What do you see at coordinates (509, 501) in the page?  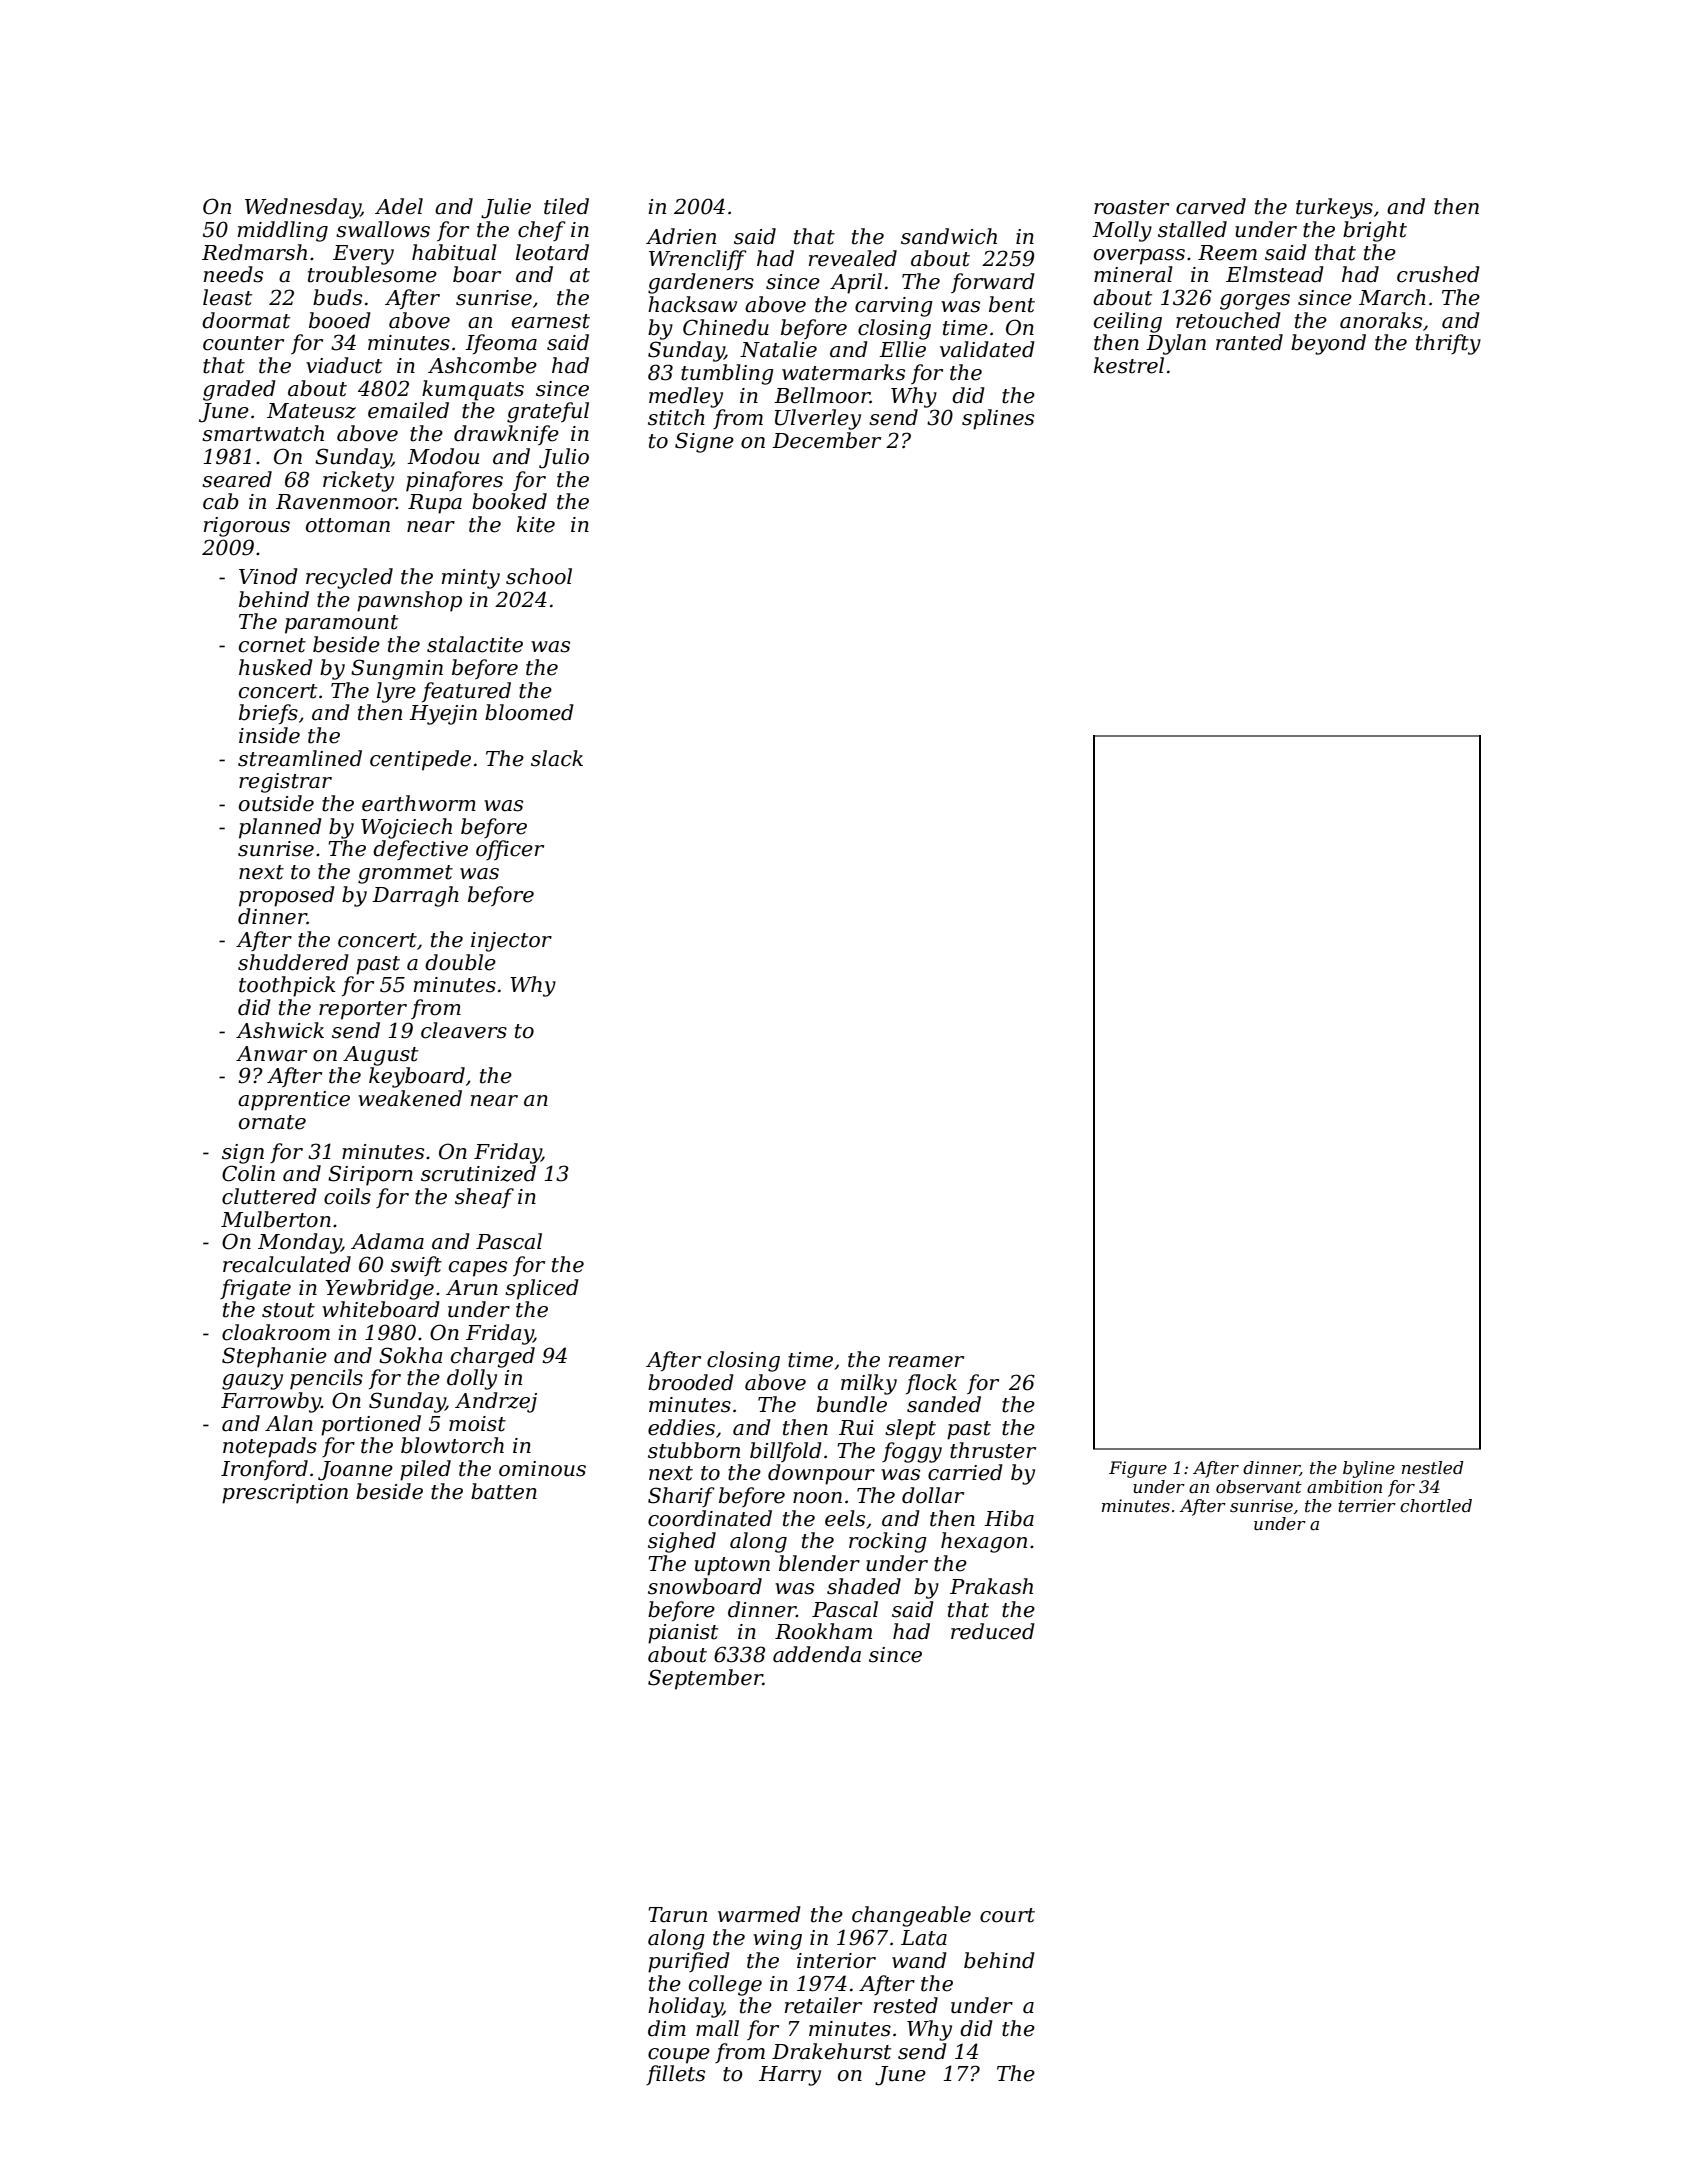 I see `booked` at bounding box center [509, 501].
